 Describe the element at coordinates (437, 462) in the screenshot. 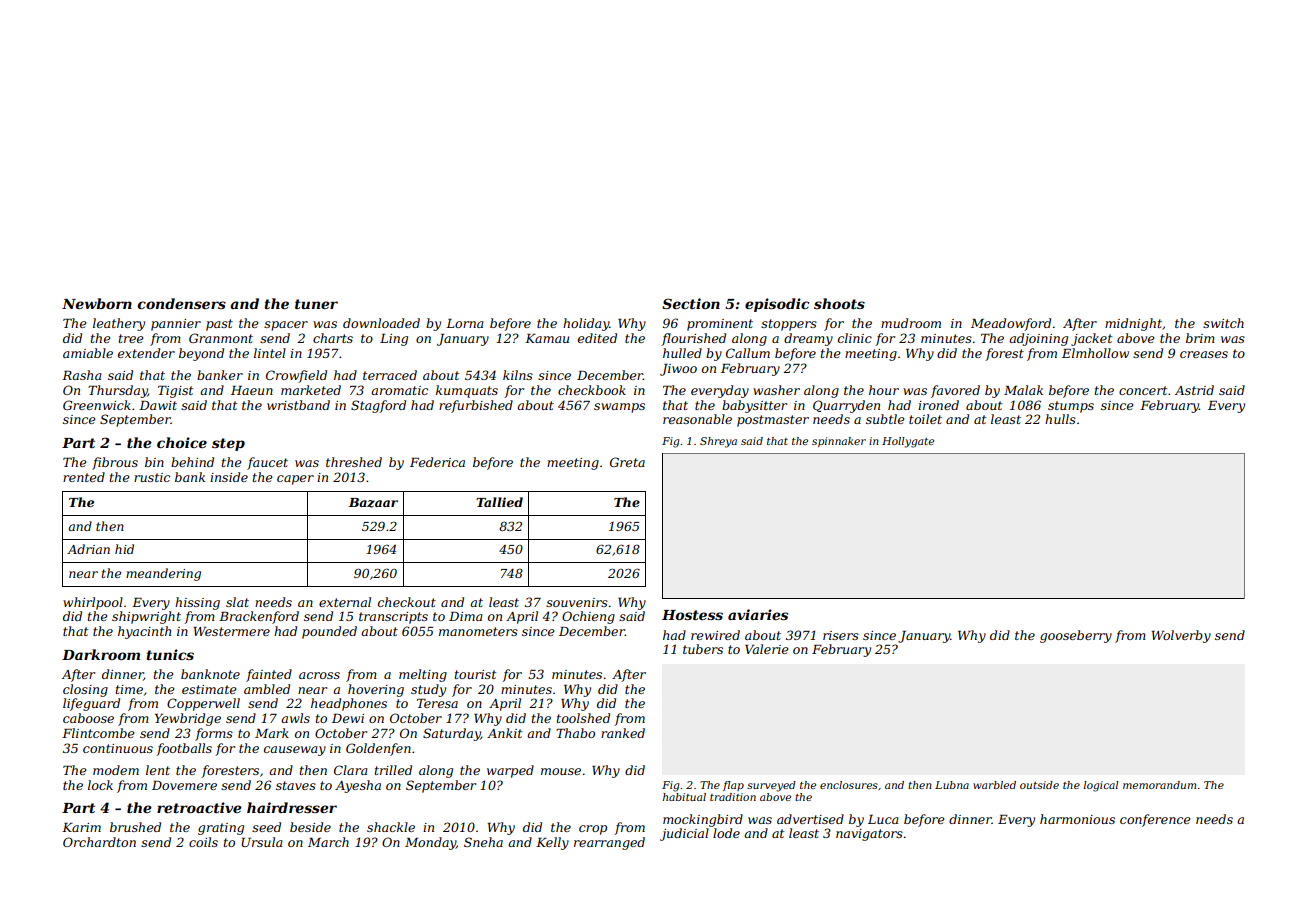

I see `Federica` at that location.
